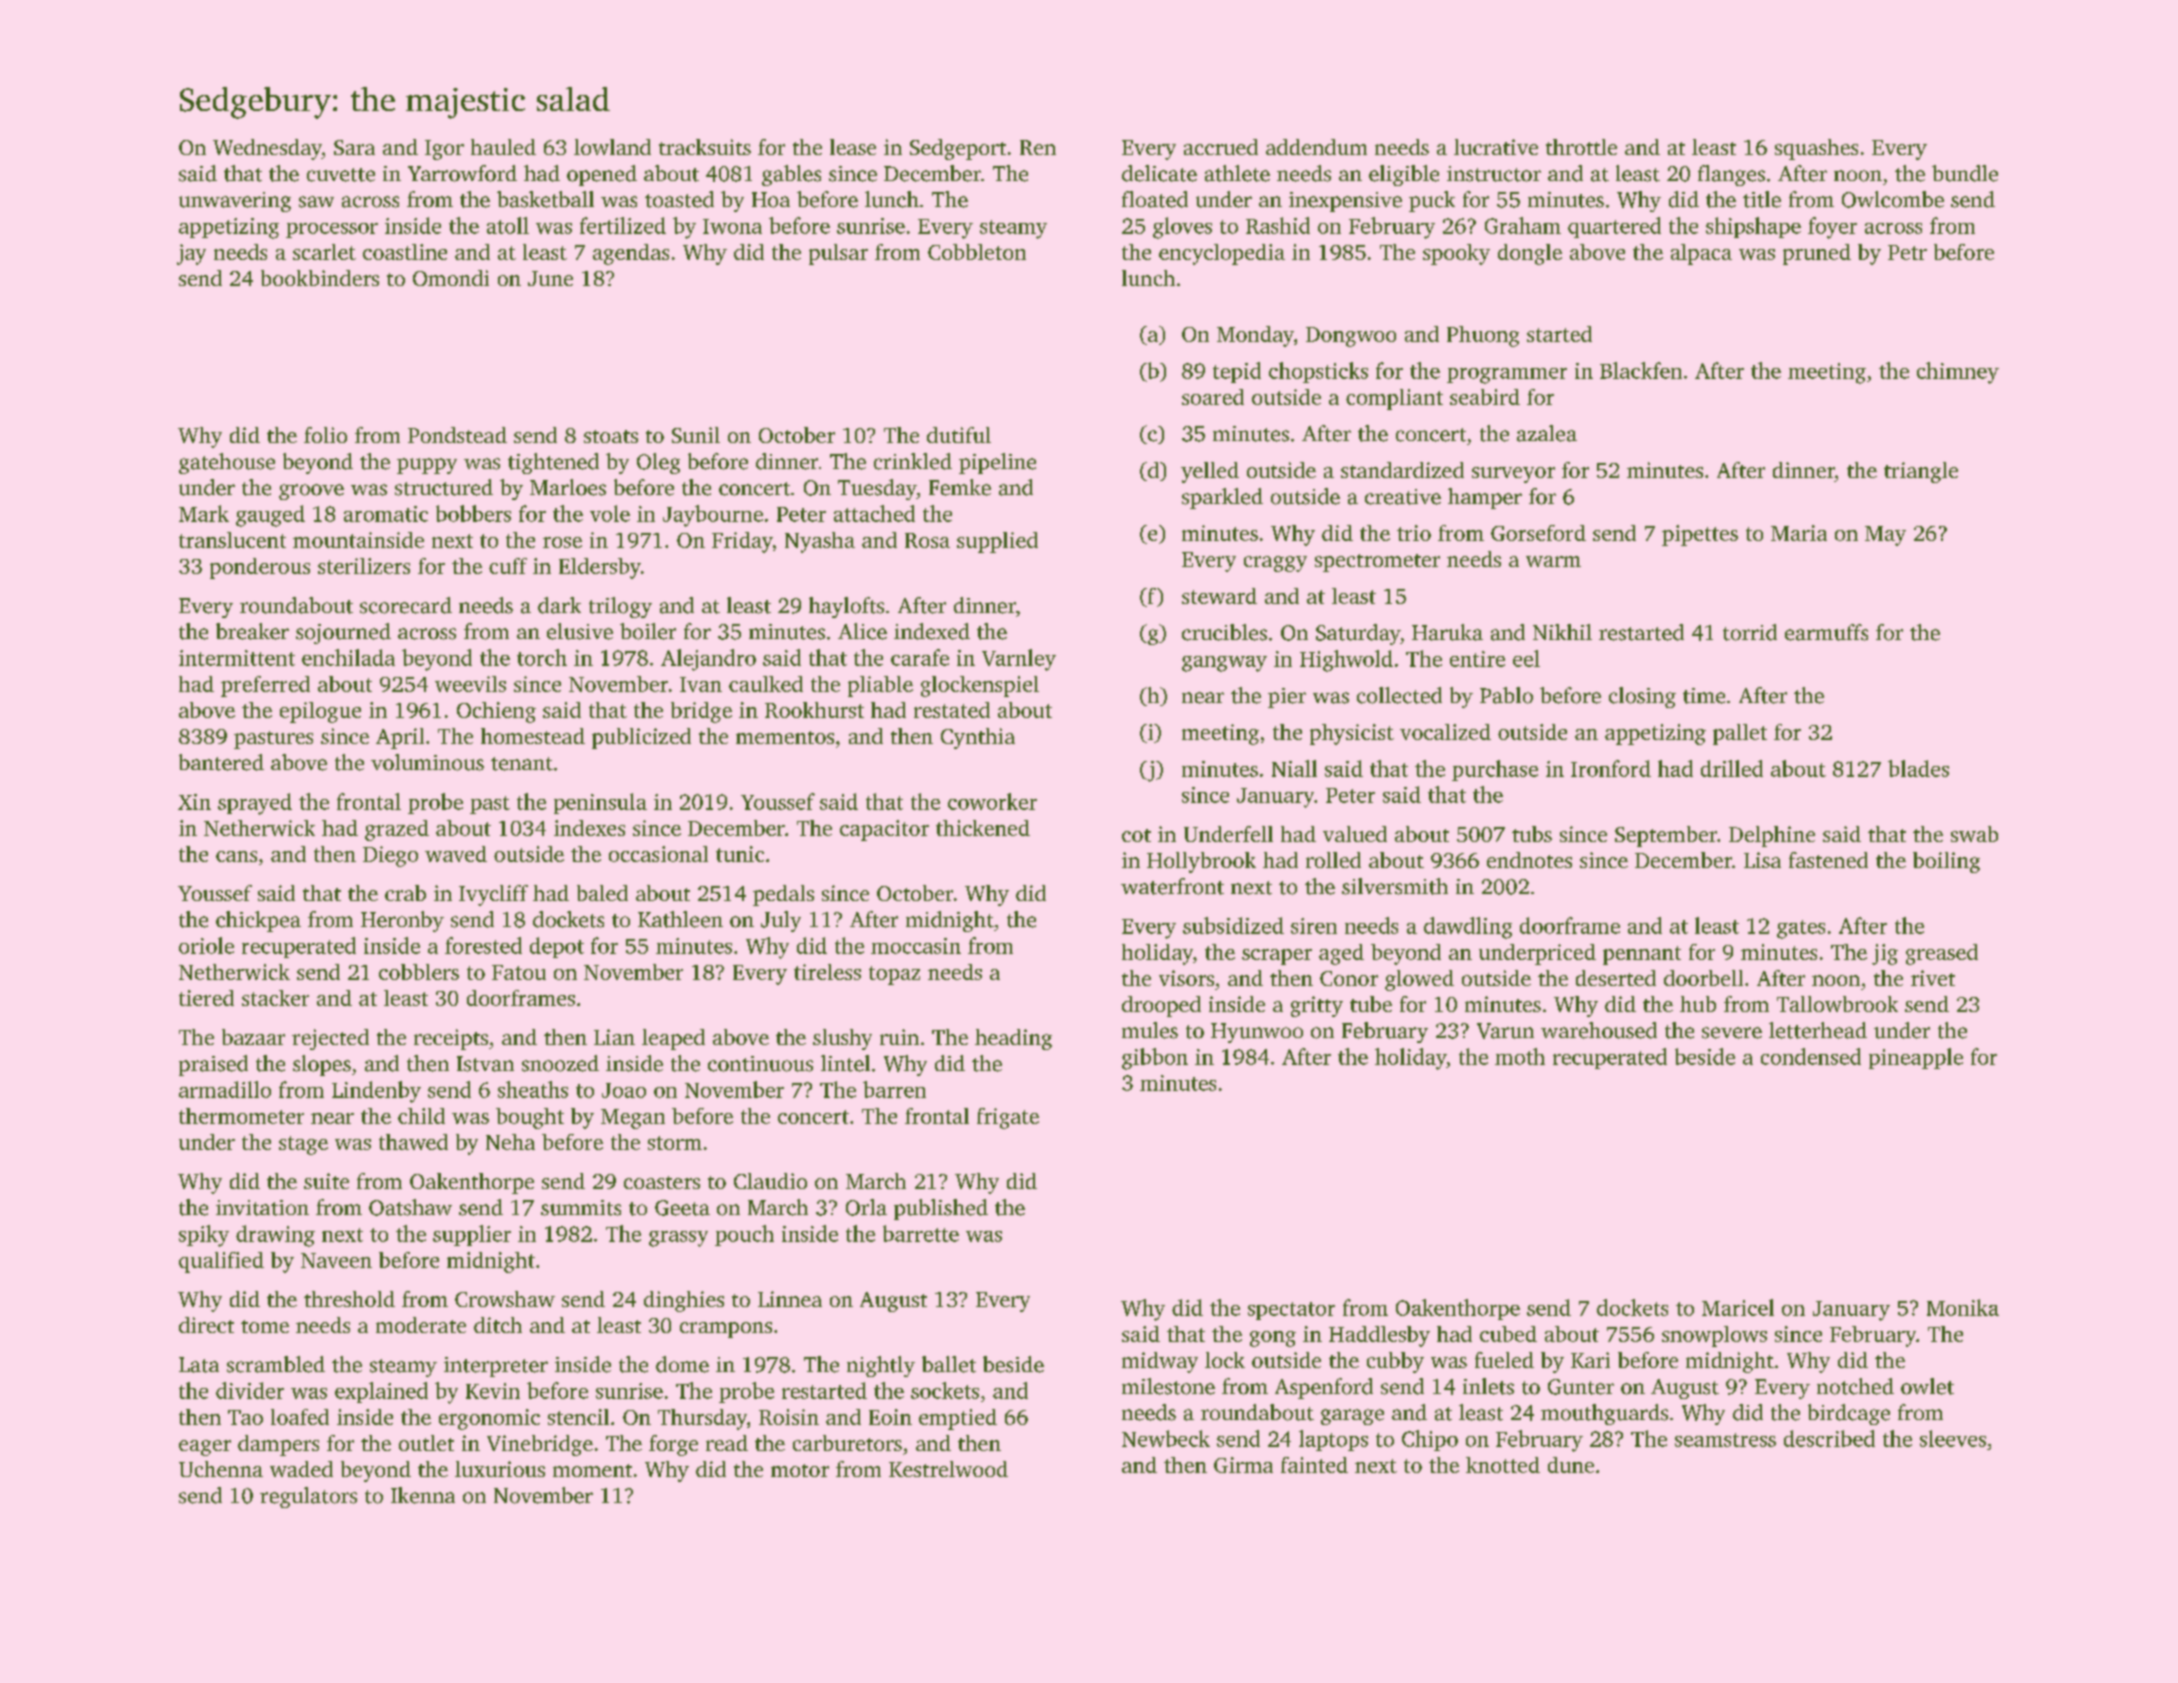  What do you see at coordinates (1958, 373) in the page?
I see `chimney` at bounding box center [1958, 373].
